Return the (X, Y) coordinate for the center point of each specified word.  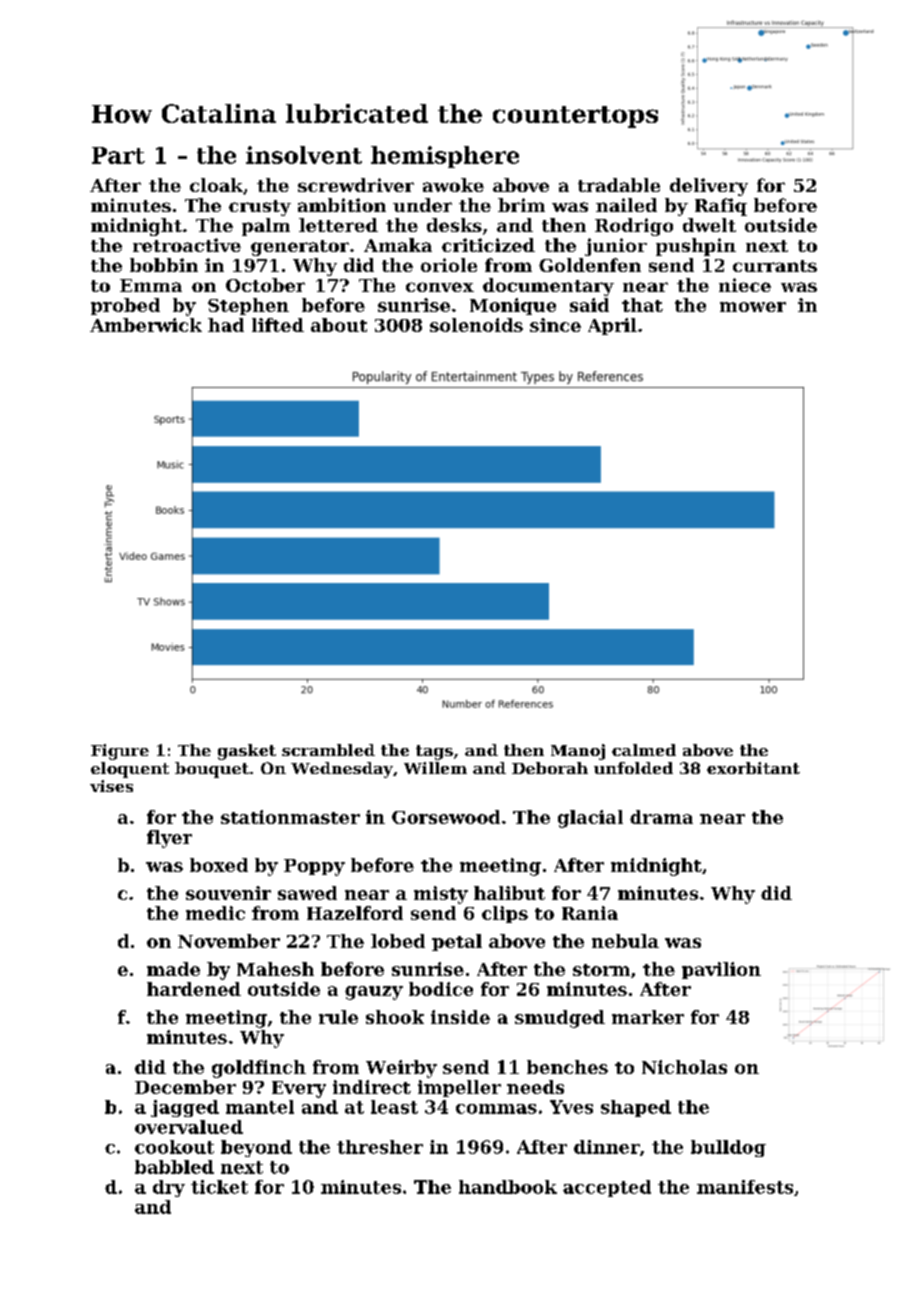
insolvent (304, 155)
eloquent (130, 770)
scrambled (328, 750)
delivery (709, 187)
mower (753, 307)
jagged (185, 1108)
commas (496, 1109)
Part (118, 155)
